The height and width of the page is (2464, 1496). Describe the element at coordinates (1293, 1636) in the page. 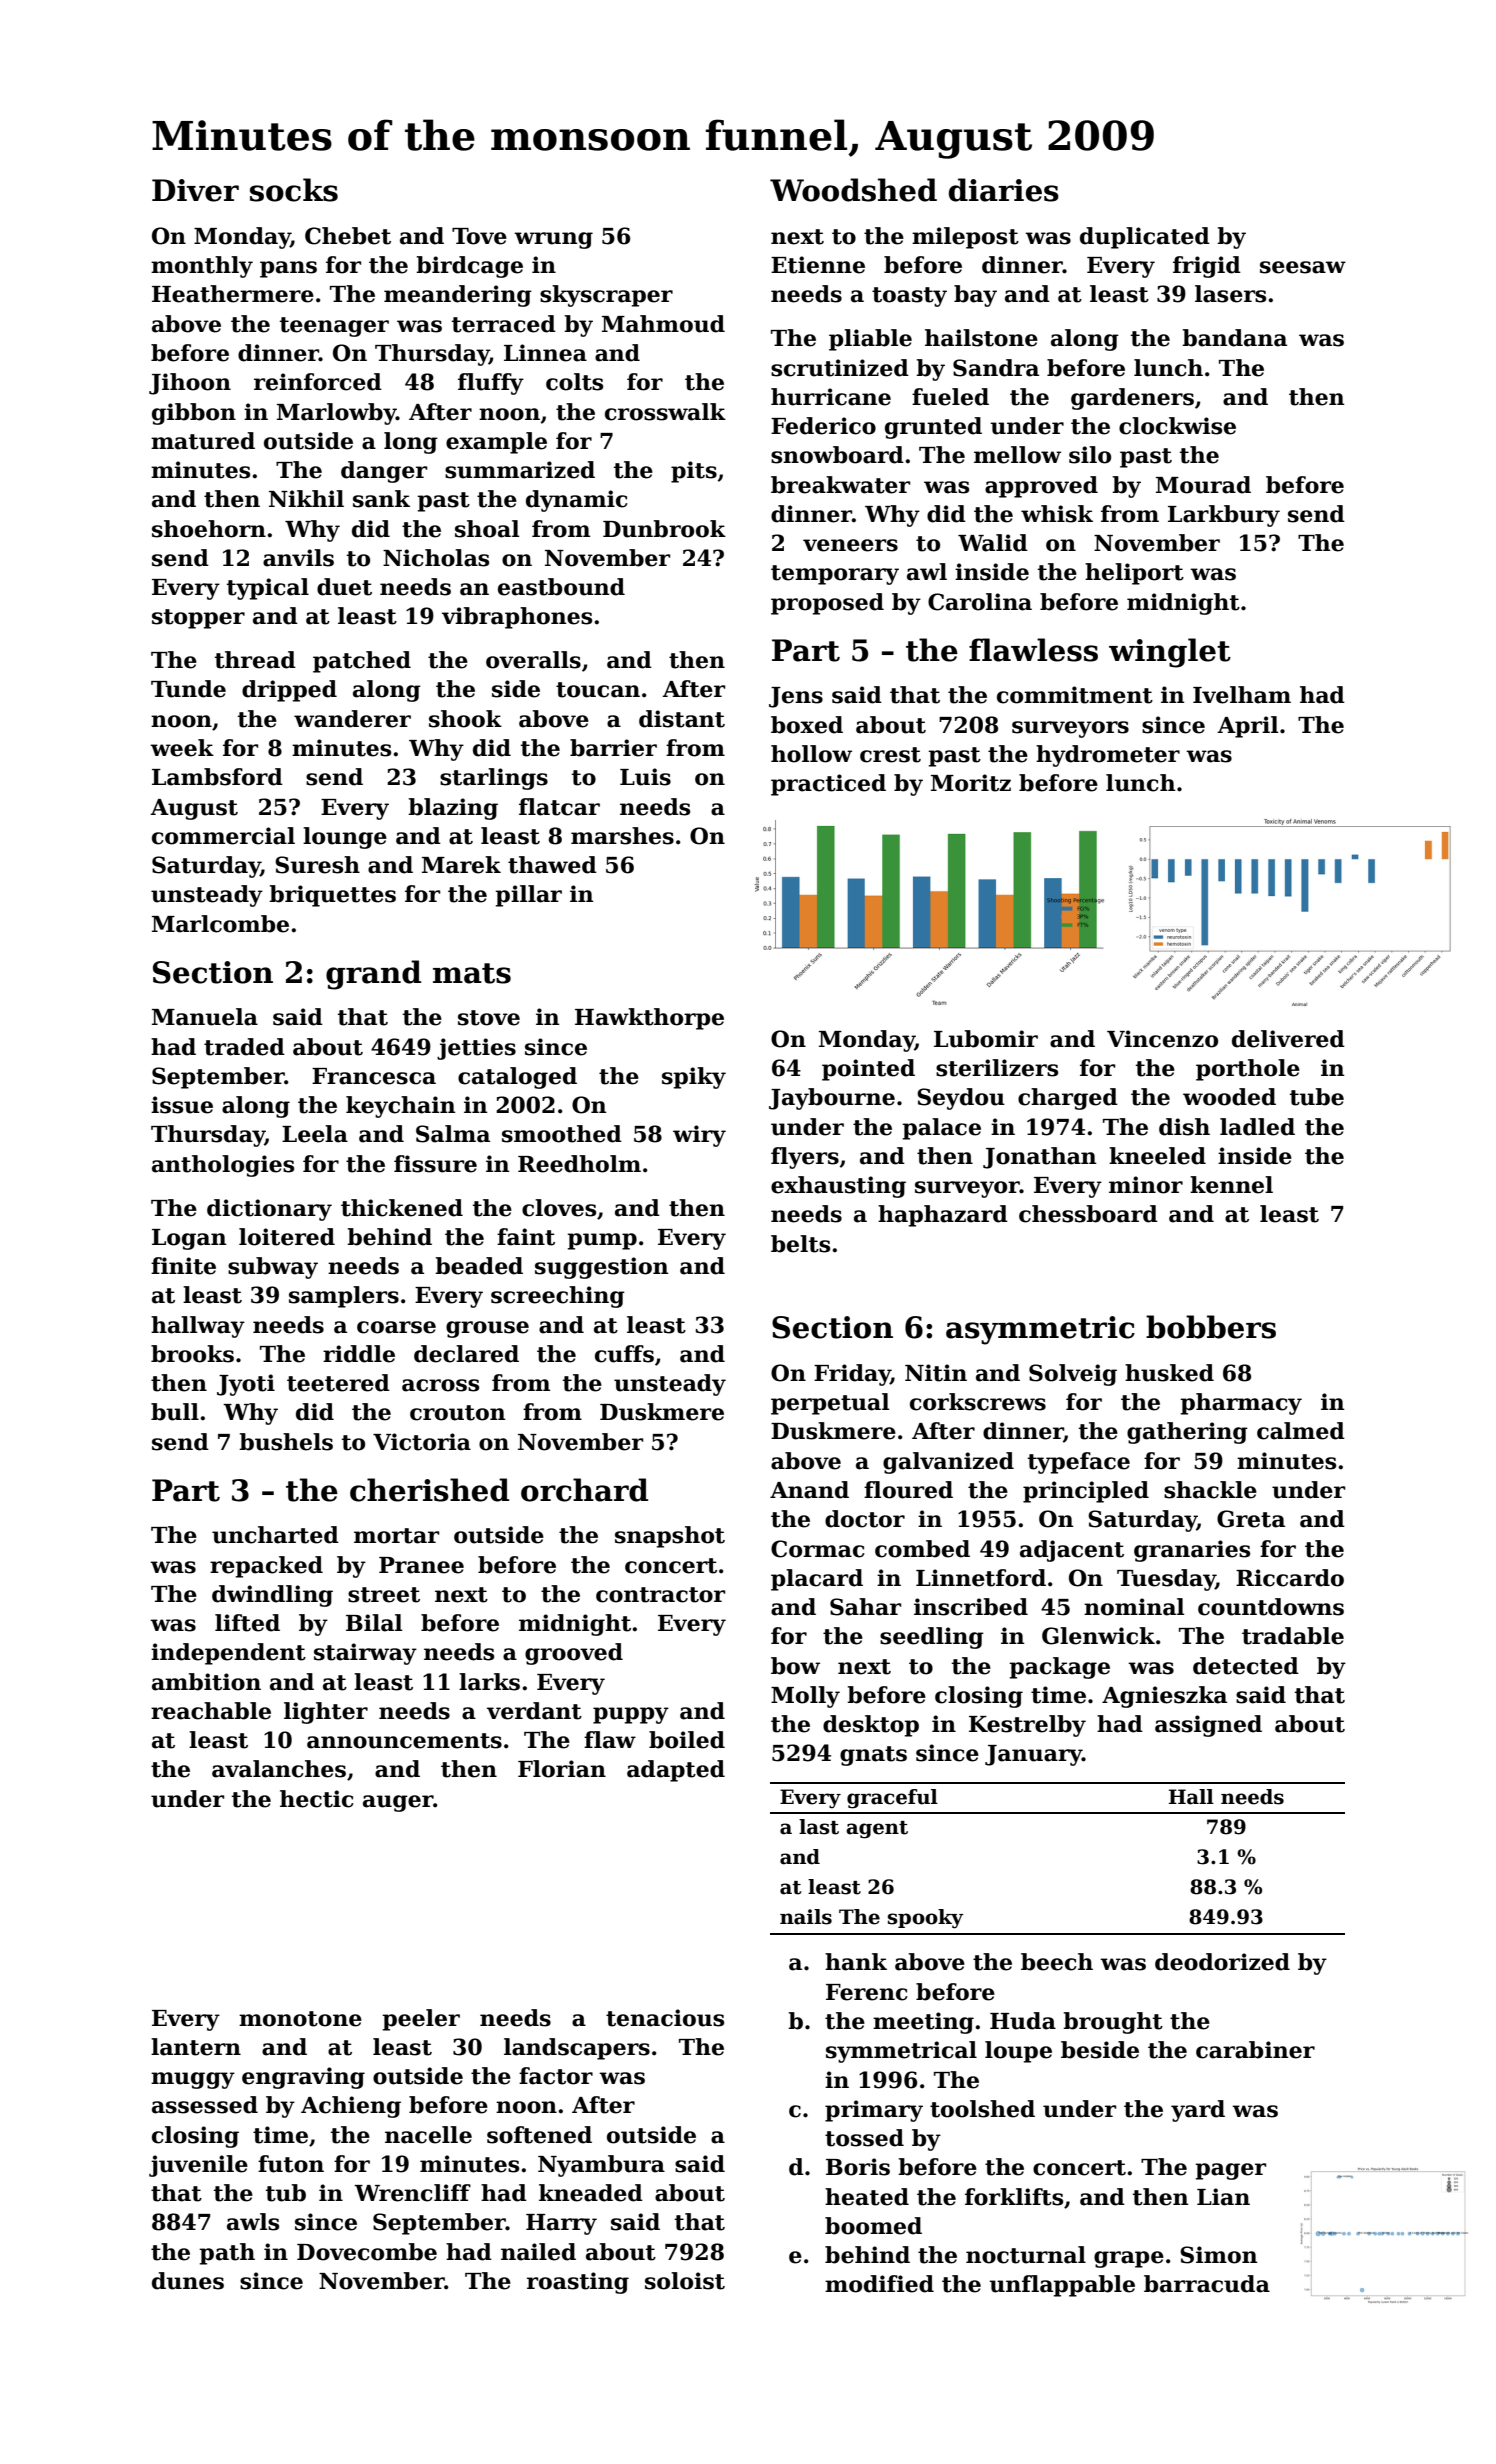

I see `tradable` at that location.
